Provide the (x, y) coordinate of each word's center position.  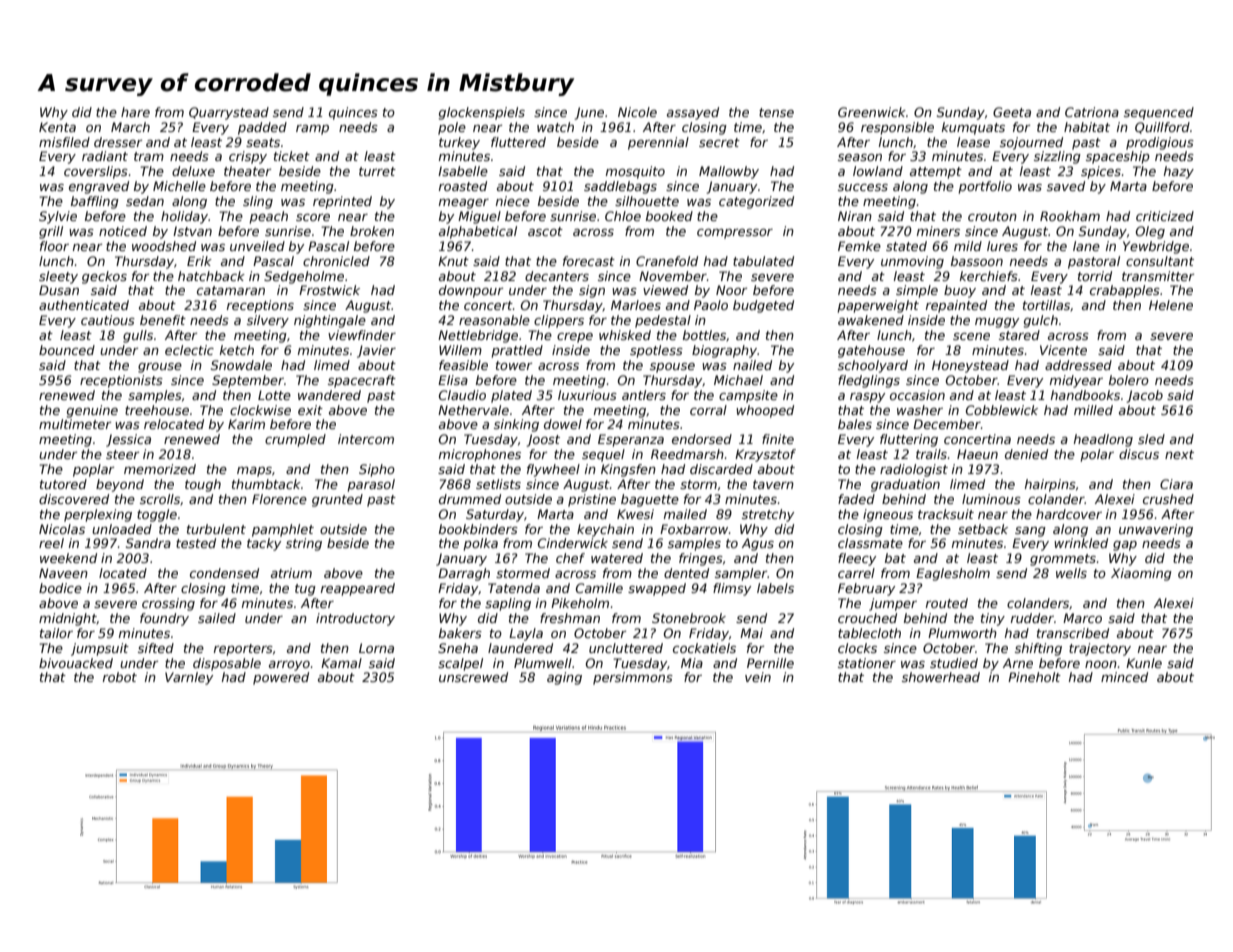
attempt (936, 173)
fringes (701, 559)
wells (1071, 573)
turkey (459, 143)
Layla (526, 634)
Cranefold (667, 261)
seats (263, 142)
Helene (1171, 305)
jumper (893, 604)
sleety (58, 277)
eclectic (189, 350)
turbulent (216, 529)
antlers (644, 395)
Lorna (376, 648)
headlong (1103, 440)
